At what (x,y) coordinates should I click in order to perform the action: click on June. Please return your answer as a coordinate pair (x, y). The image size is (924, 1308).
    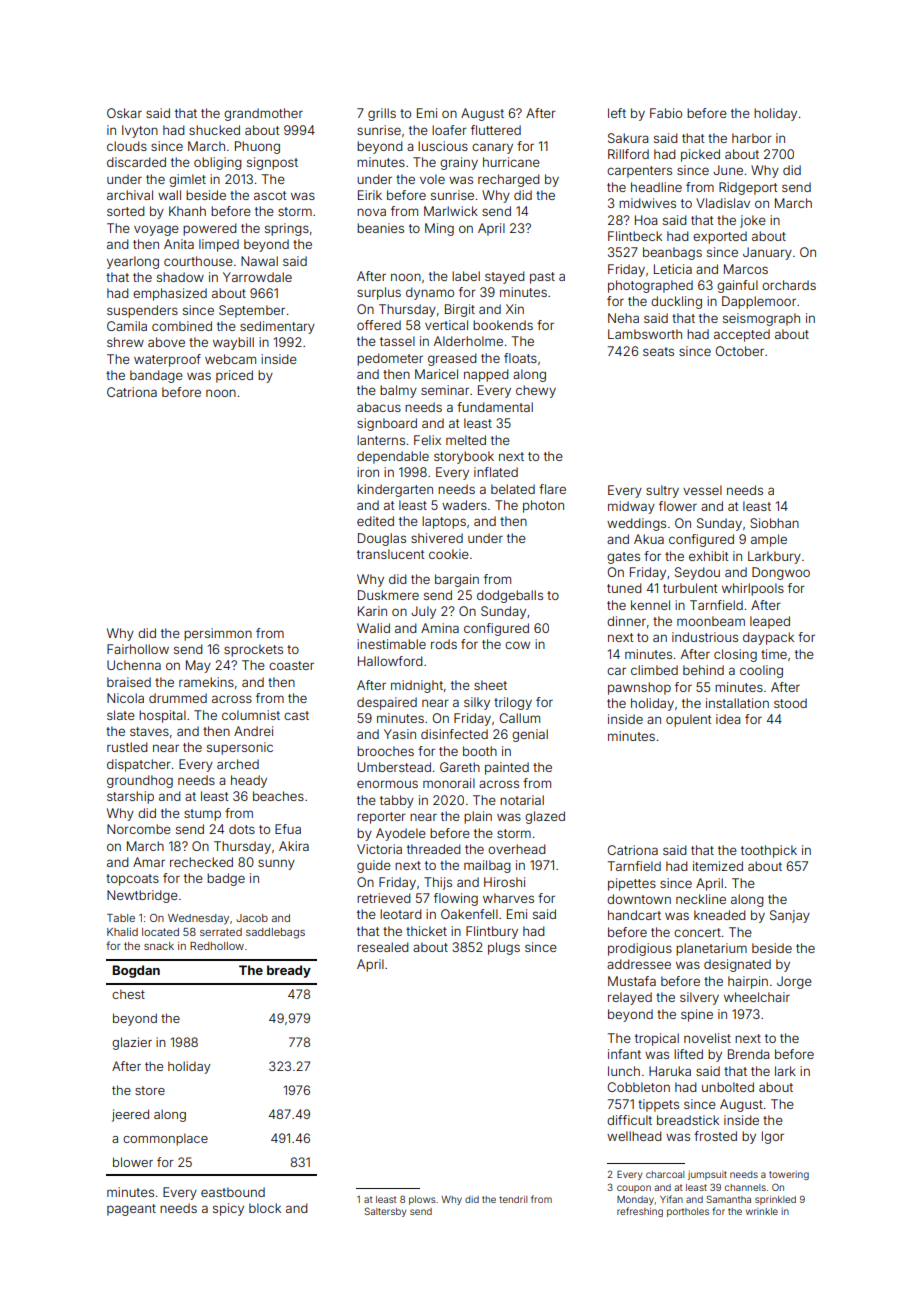
    Looking at the image, I should click on (728, 170).
